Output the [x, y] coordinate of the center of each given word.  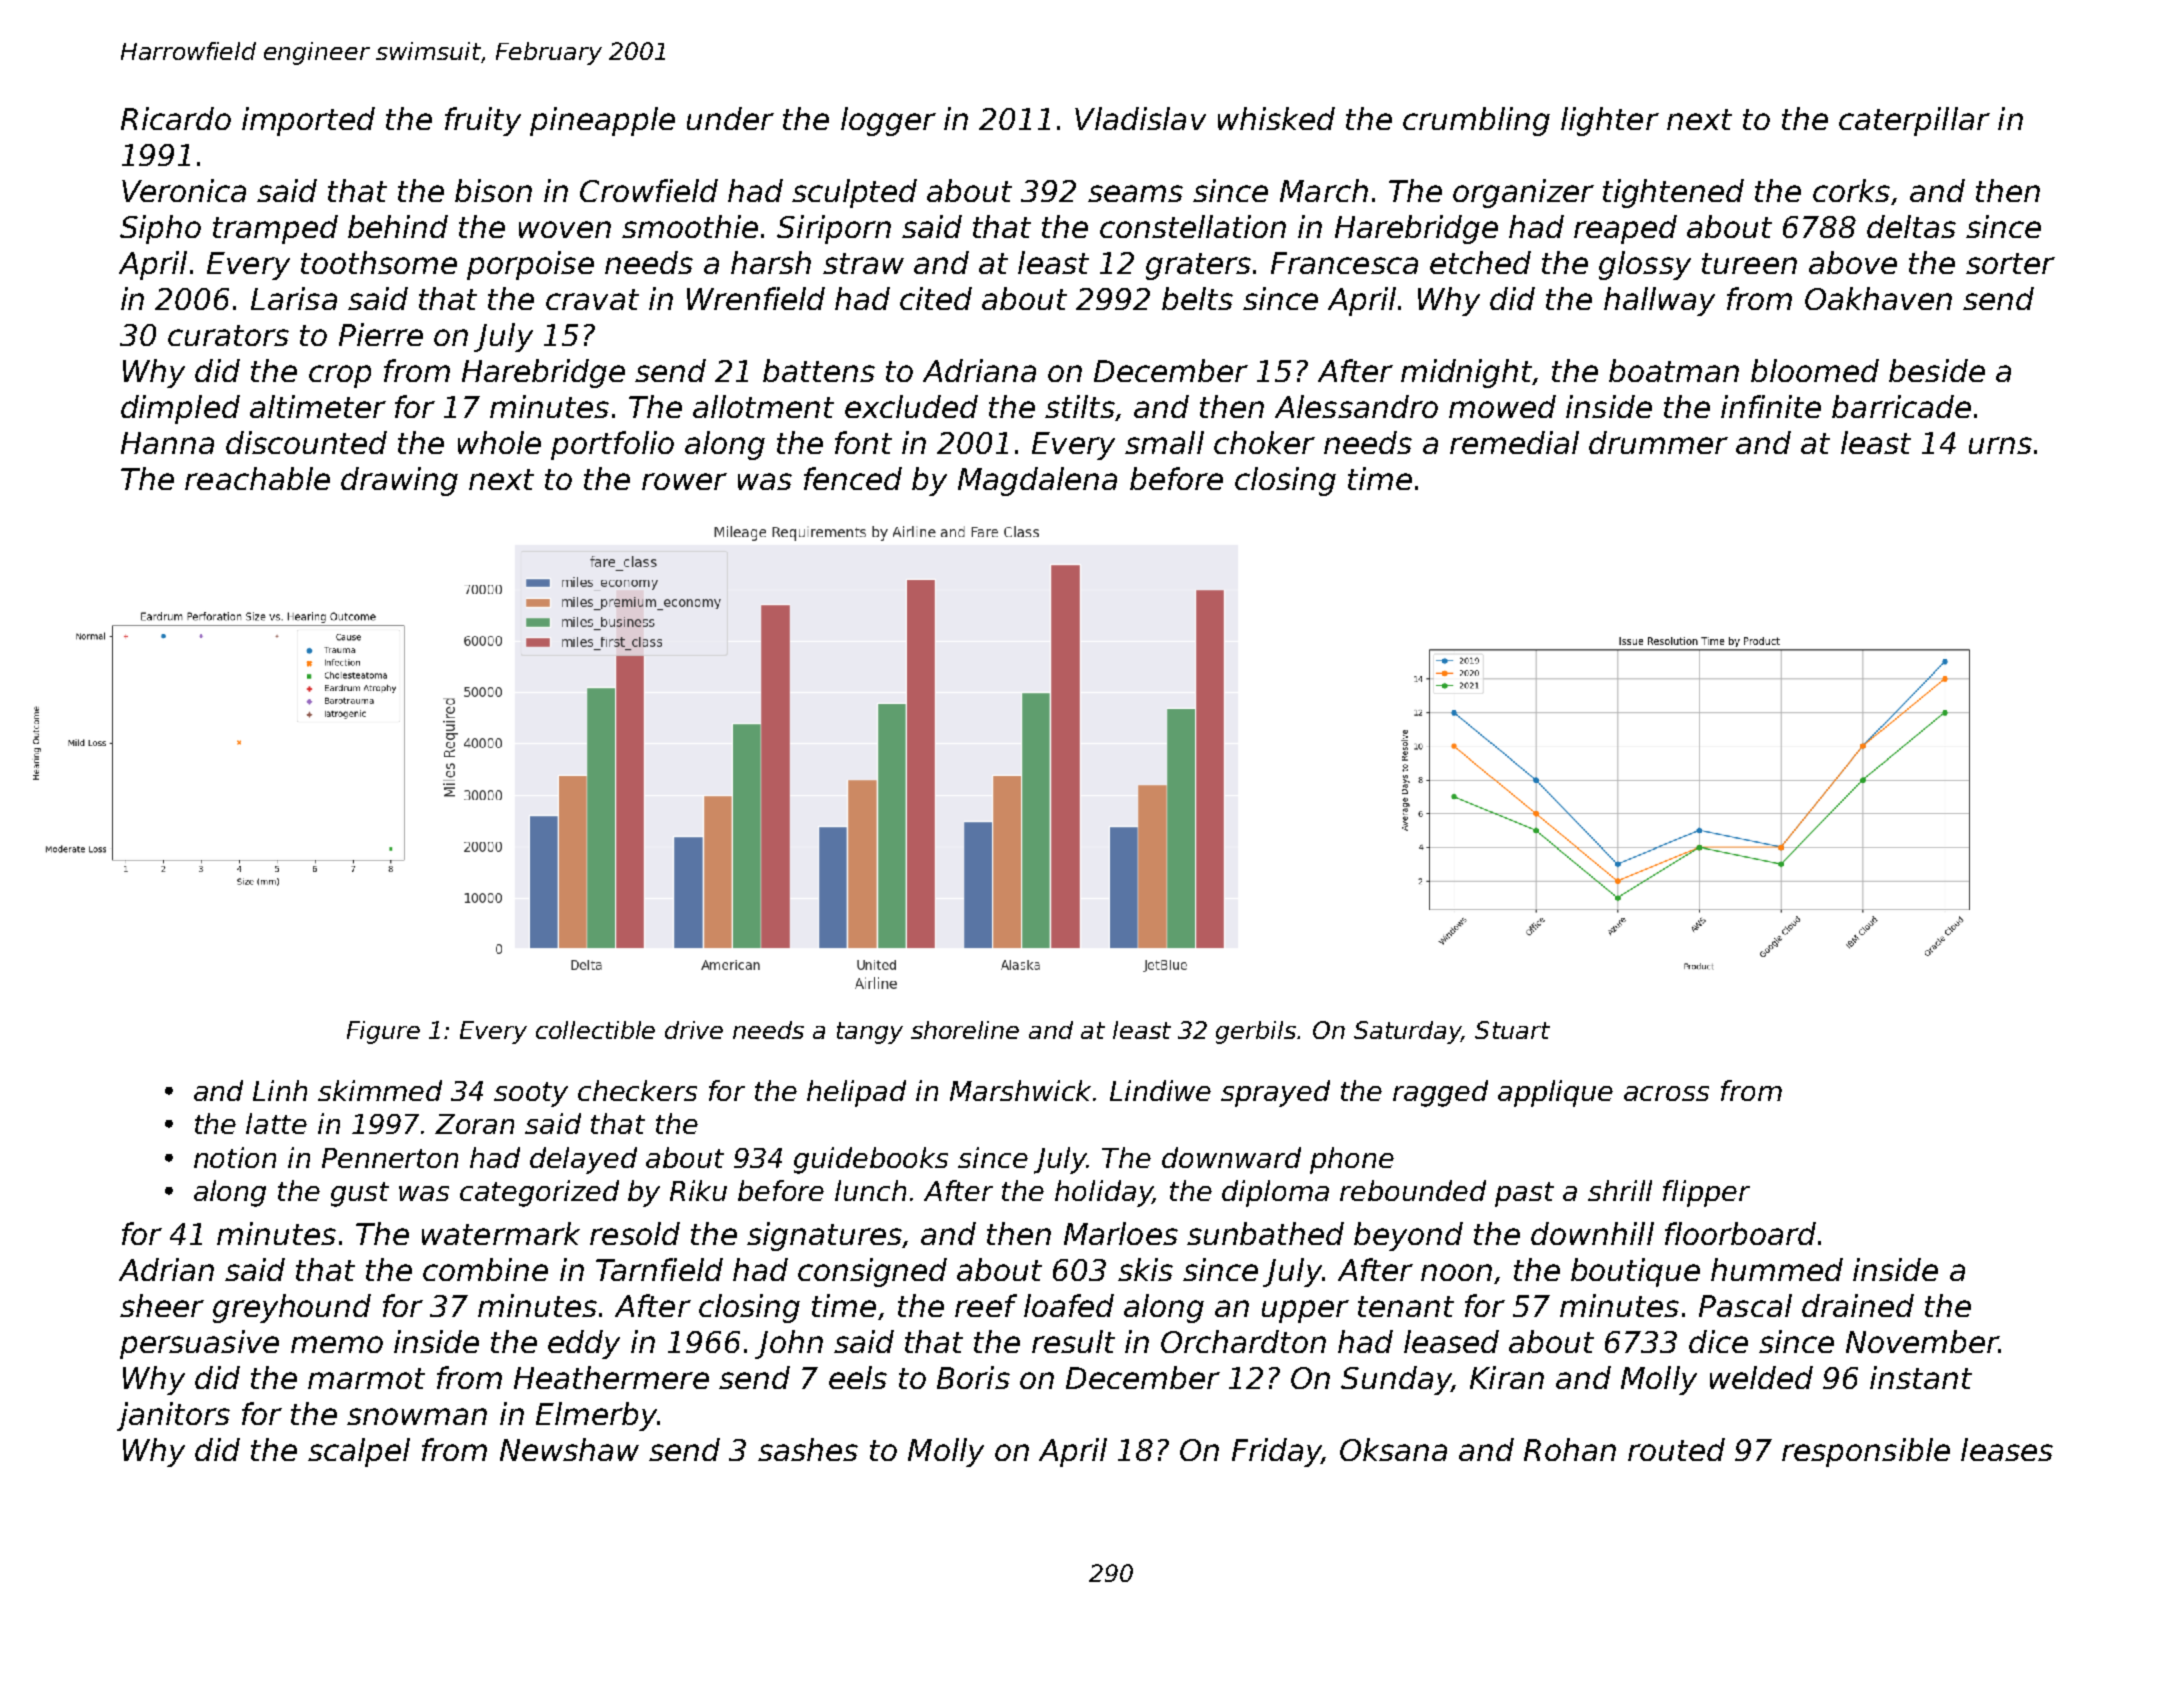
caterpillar [1914, 121]
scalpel [359, 1452]
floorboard [1740, 1233]
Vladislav [1140, 118]
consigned [872, 1272]
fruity [483, 121]
